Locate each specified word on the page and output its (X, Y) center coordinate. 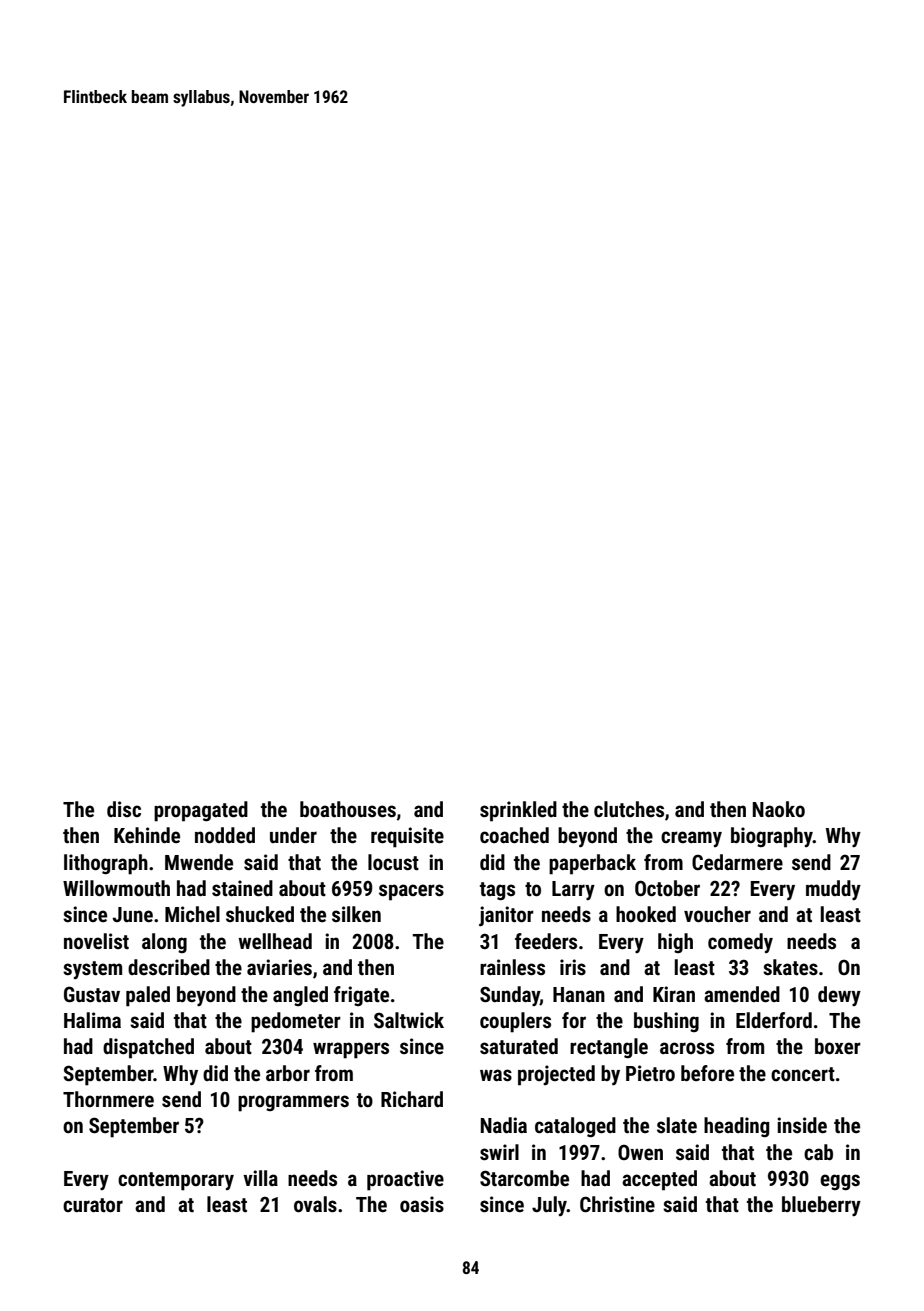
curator (93, 1205)
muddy (833, 890)
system (92, 970)
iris (573, 967)
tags (497, 891)
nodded (225, 835)
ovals (315, 1204)
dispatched (148, 1048)
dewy (839, 996)
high (675, 943)
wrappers (351, 1050)
